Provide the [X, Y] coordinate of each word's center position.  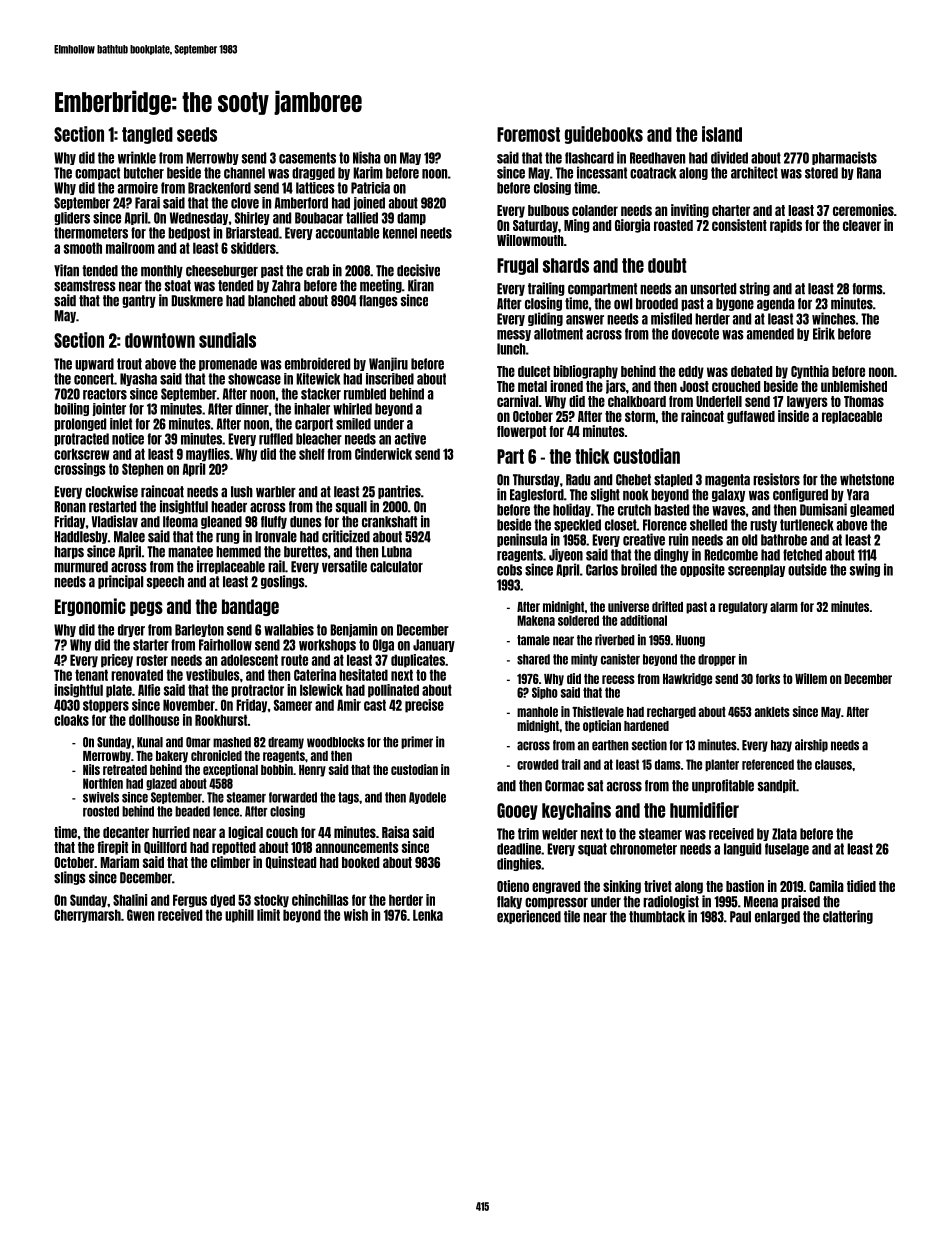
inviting [690, 211]
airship [811, 745]
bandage [250, 607]
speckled [577, 525]
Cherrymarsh [87, 916]
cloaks [71, 720]
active [410, 439]
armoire [138, 188]
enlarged [777, 917]
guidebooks [604, 135]
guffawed [751, 417]
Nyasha [138, 379]
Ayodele [427, 798]
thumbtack [657, 917]
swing [865, 570]
